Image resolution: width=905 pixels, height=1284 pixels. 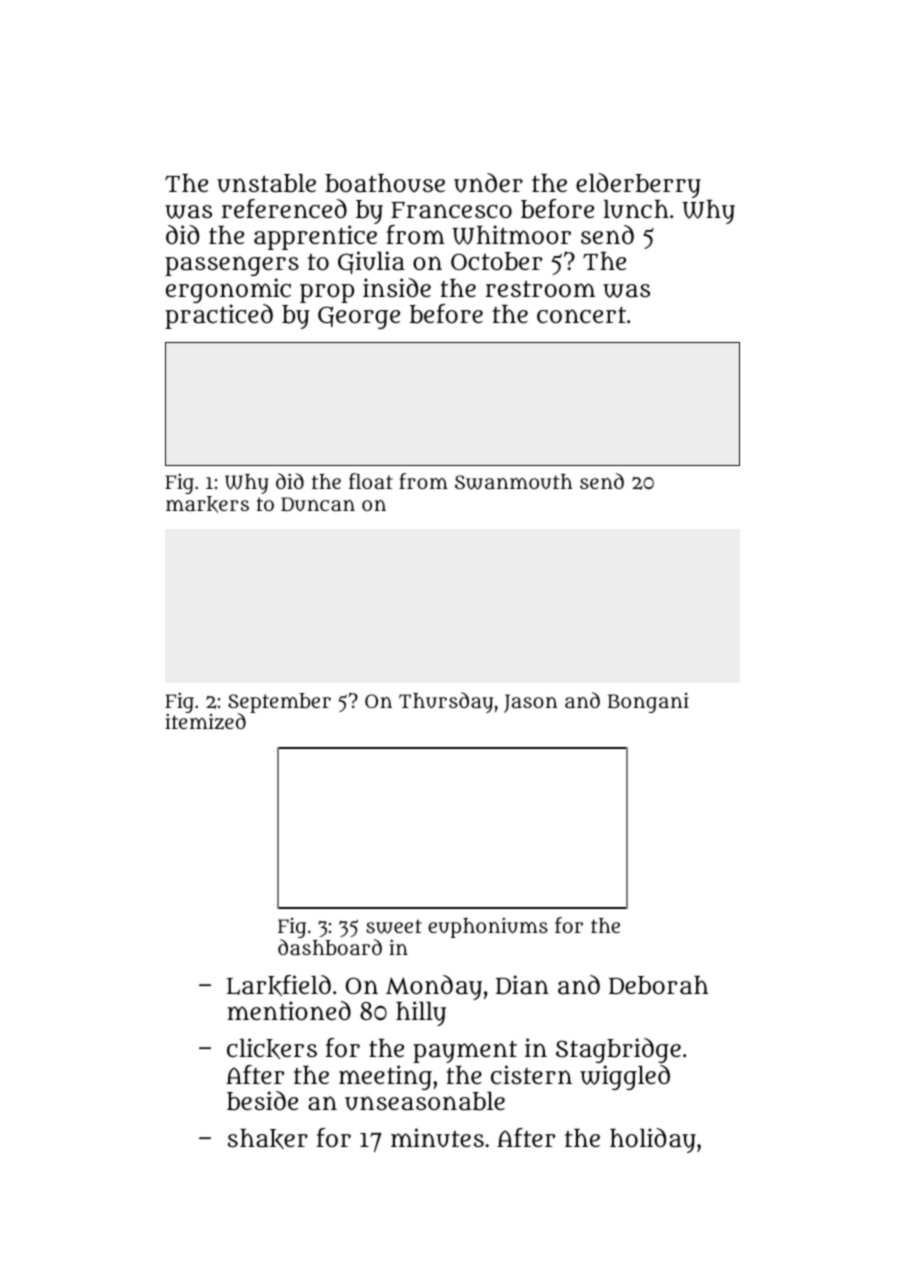 What do you see at coordinates (638, 185) in the screenshot?
I see `elderberry` at bounding box center [638, 185].
